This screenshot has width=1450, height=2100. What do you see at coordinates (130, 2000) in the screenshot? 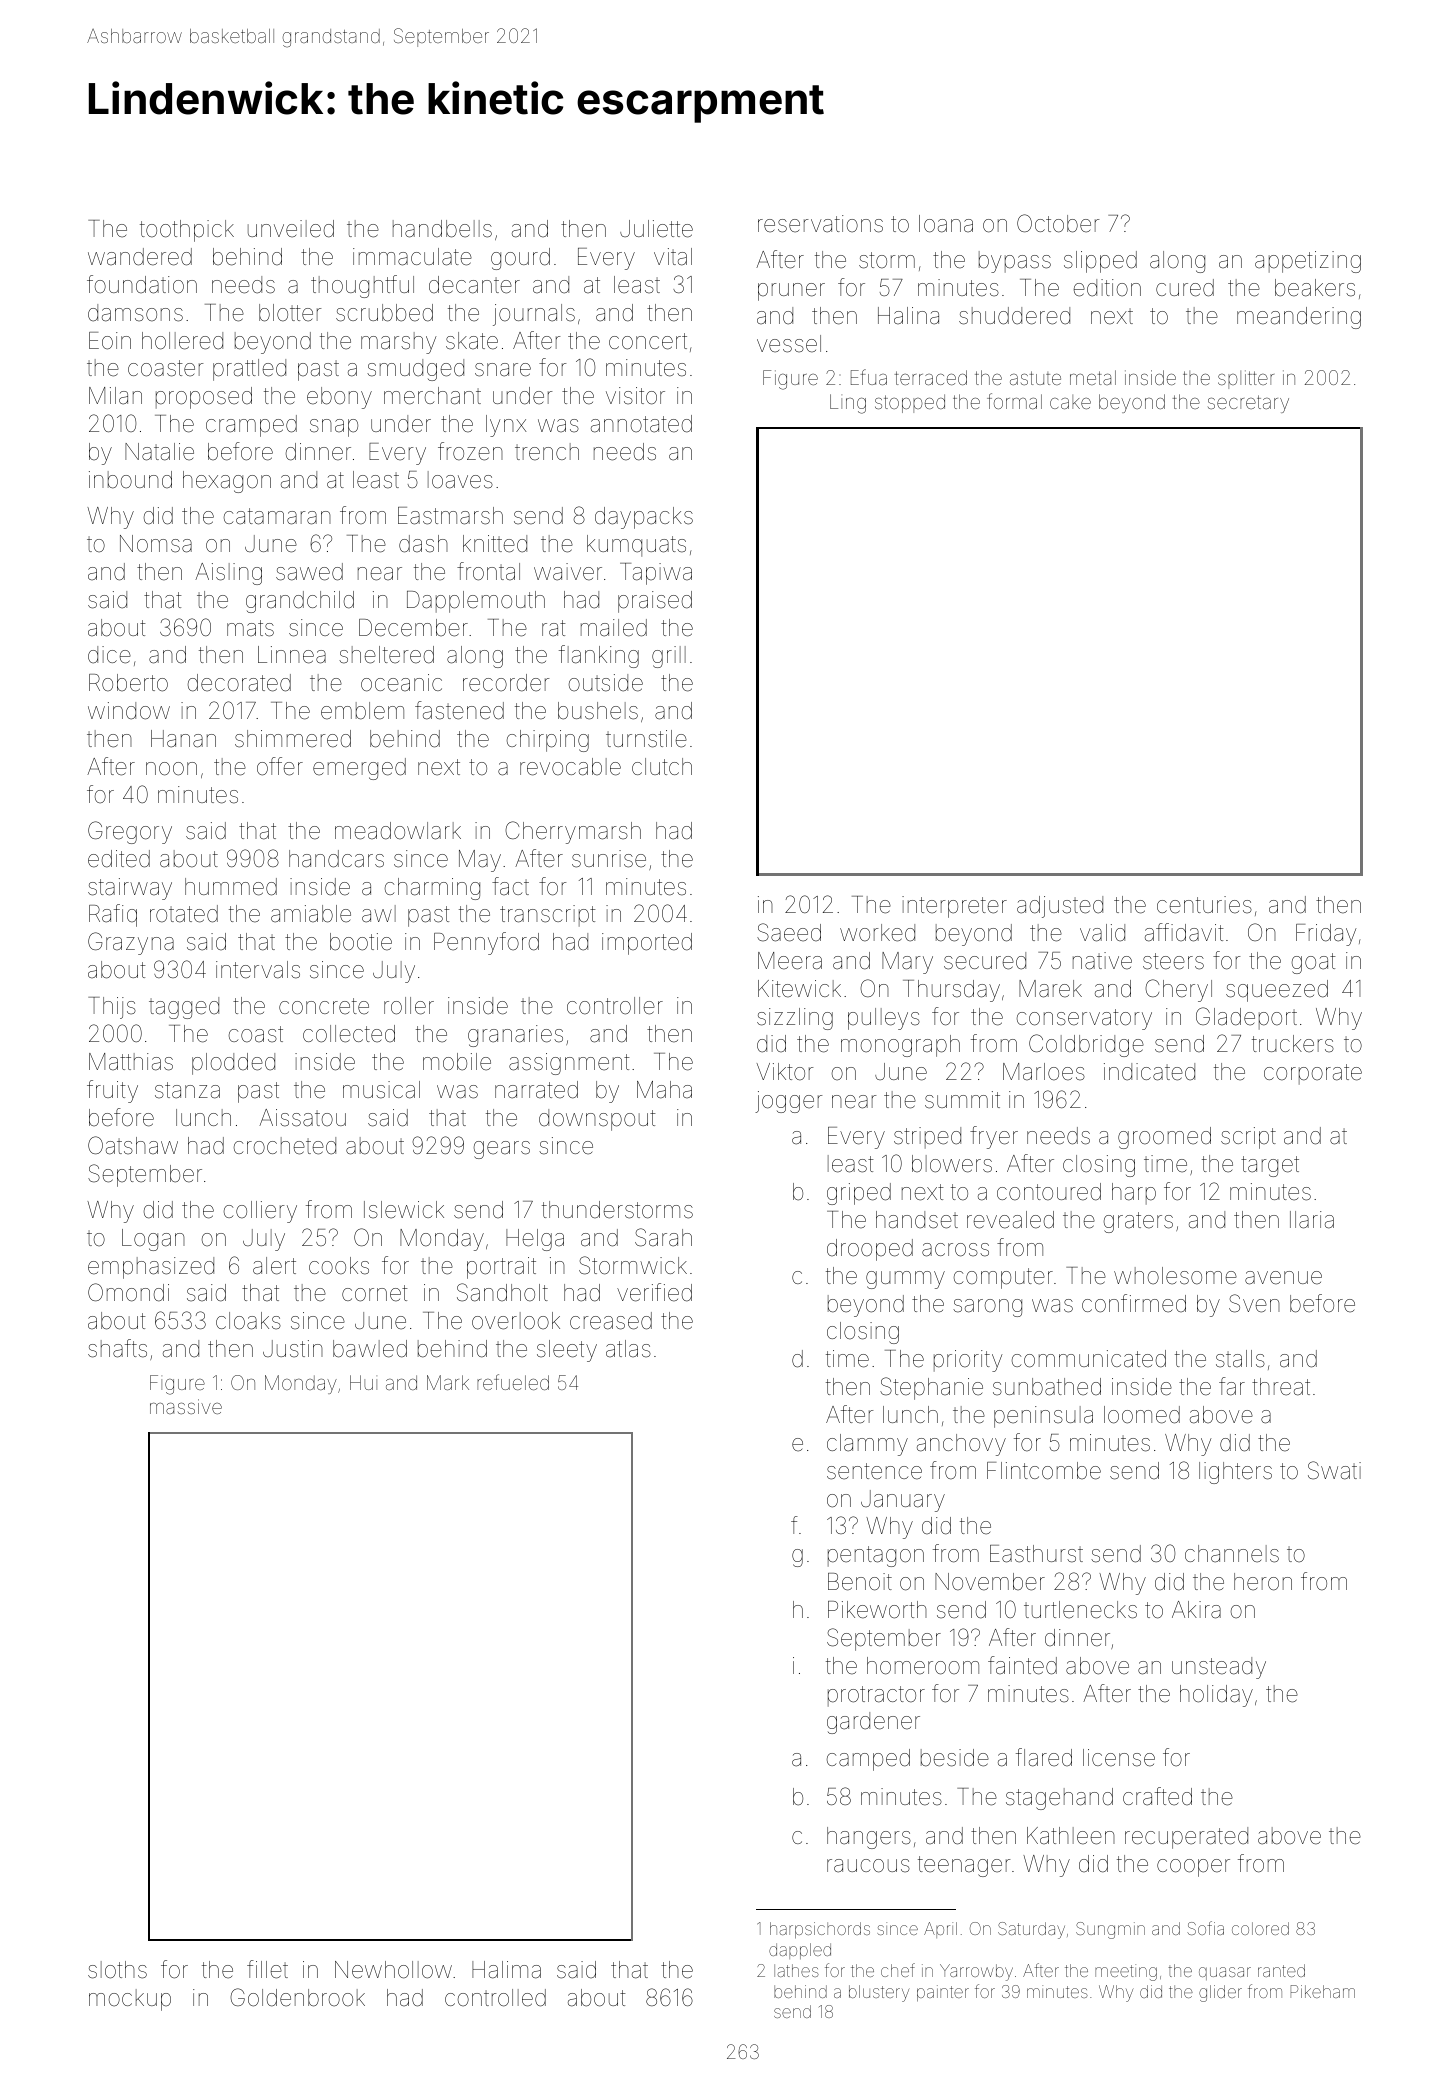
I see `mockup` at bounding box center [130, 2000].
